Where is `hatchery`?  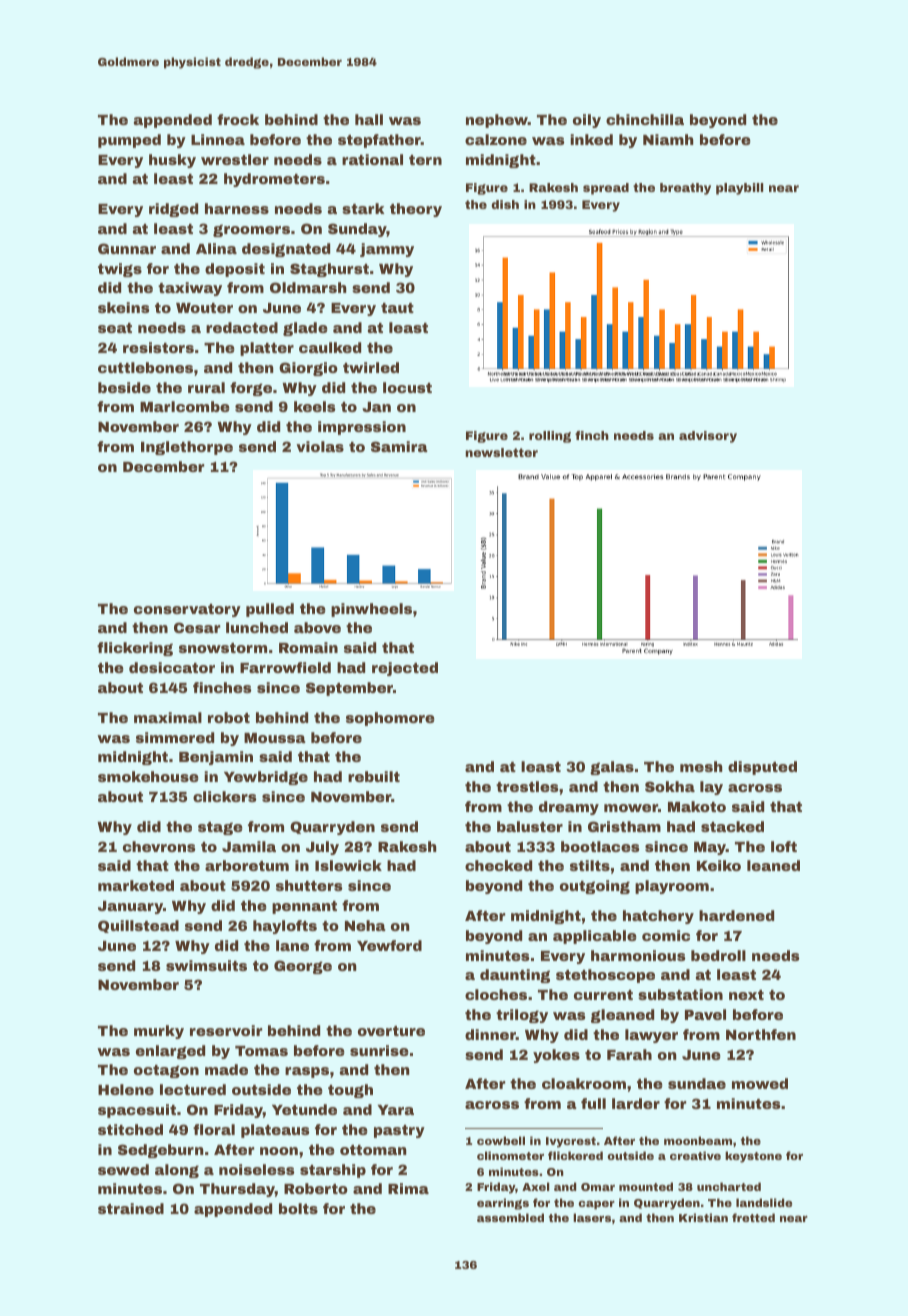
hatchery is located at coordinates (658, 917).
